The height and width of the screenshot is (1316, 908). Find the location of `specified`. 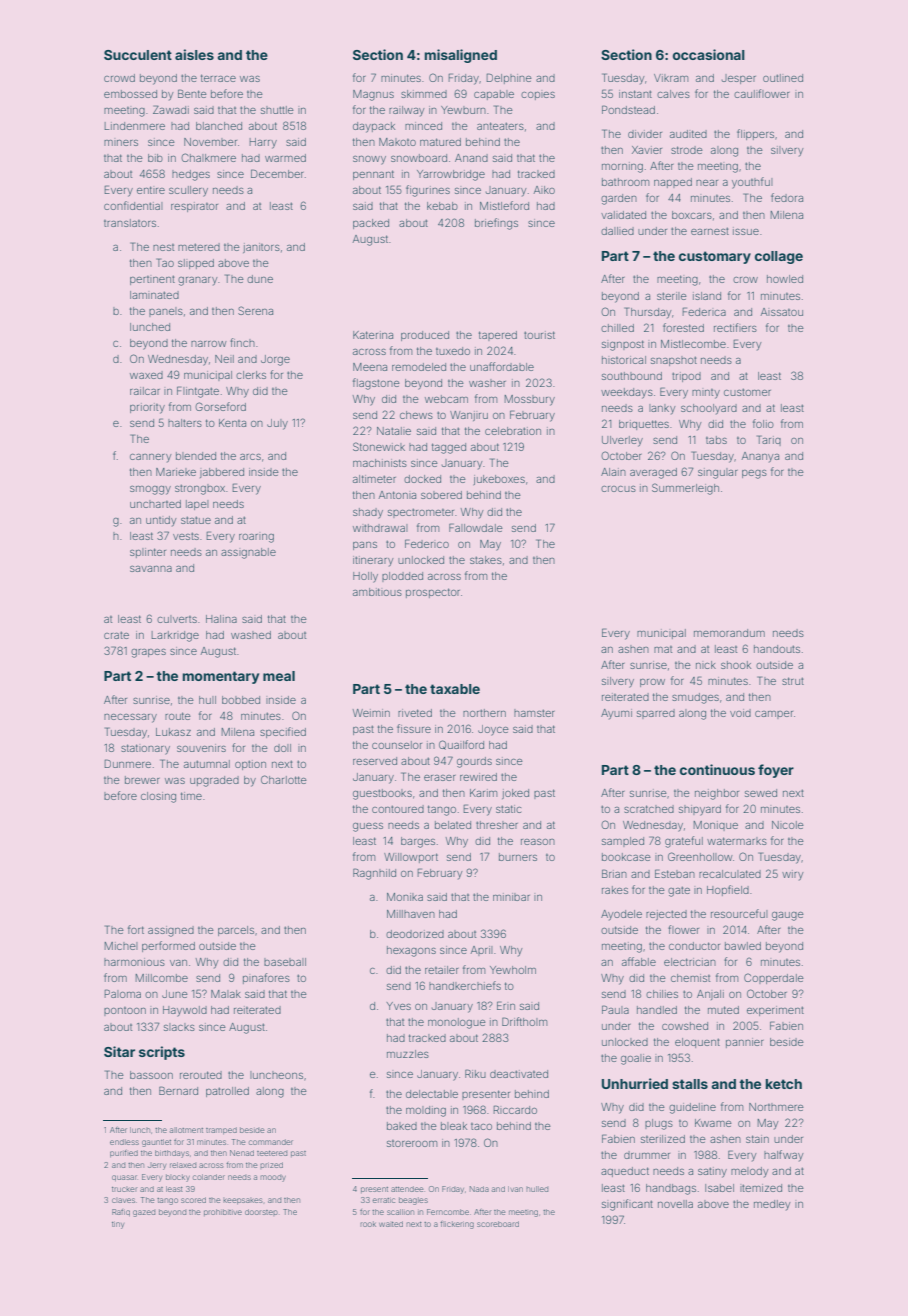

specified is located at coordinates (283, 732).
